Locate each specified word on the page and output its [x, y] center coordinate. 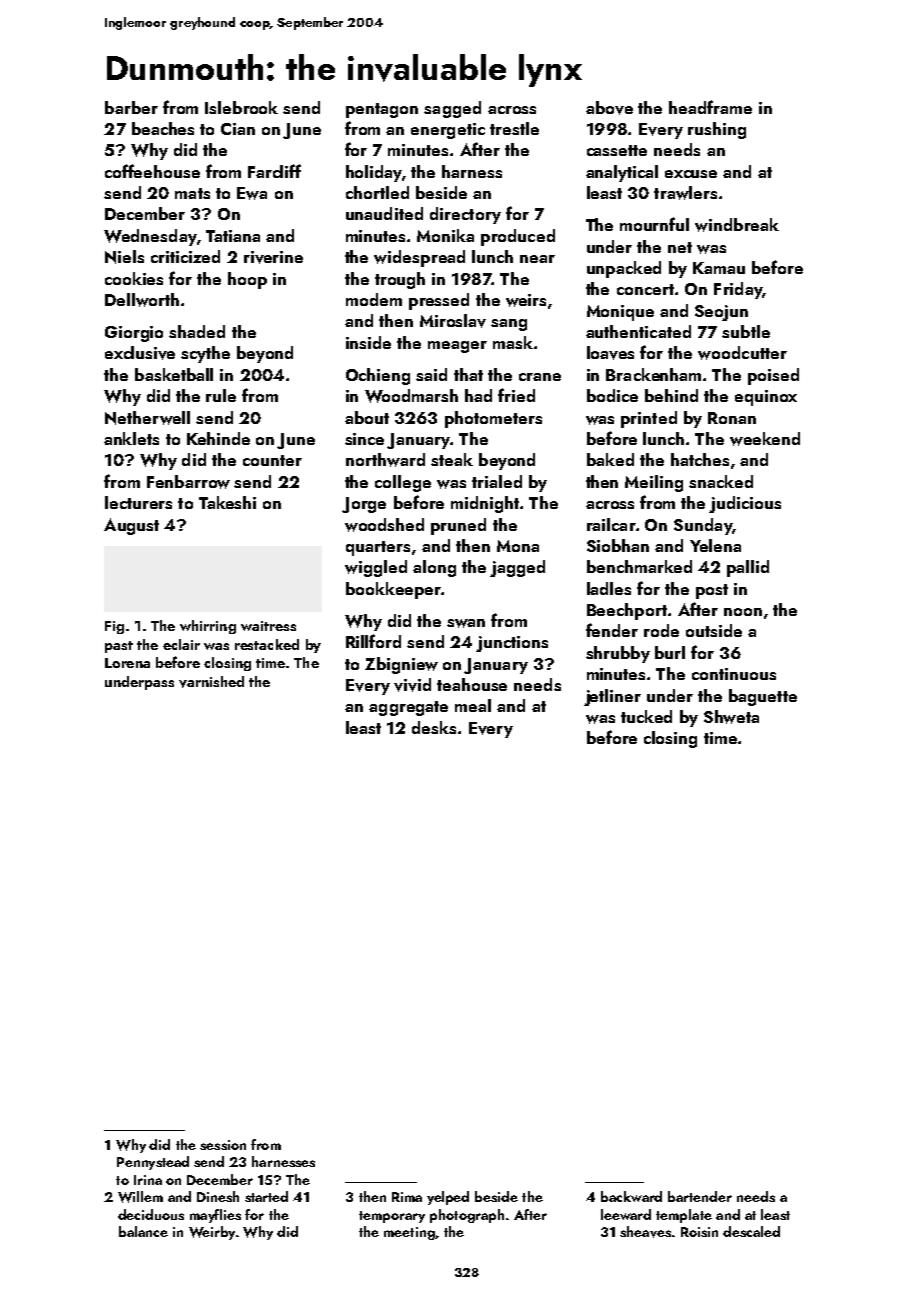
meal [473, 705]
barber [131, 107]
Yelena [715, 545]
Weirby [212, 1233]
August [131, 526]
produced [518, 237]
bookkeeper [393, 590]
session [223, 1145]
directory [465, 215]
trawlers [685, 193]
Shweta [731, 717]
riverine [273, 257]
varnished [211, 682]
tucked [646, 716]
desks [434, 727]
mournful [654, 224]
